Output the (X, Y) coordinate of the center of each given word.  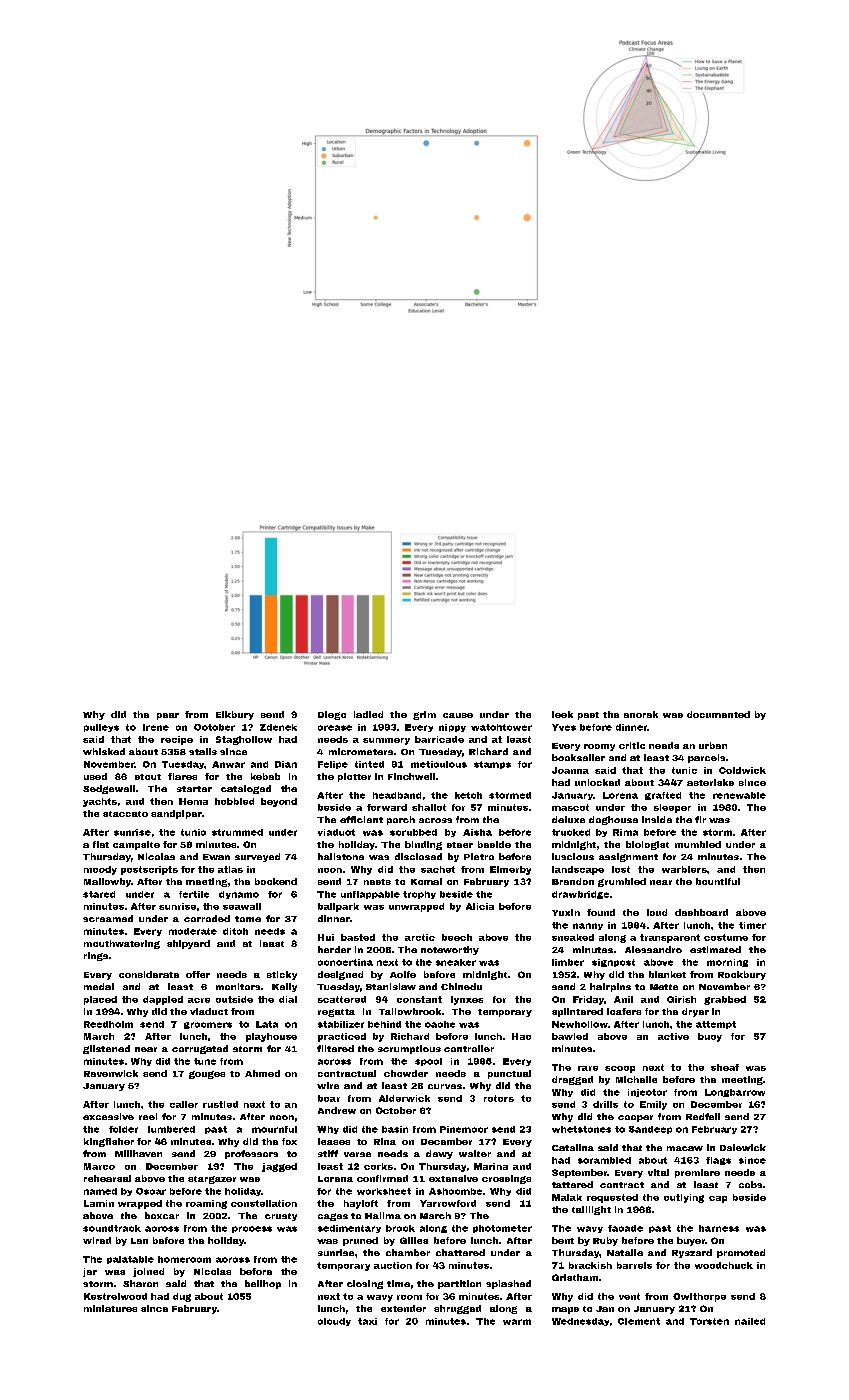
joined (148, 1272)
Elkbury (235, 715)
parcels (706, 758)
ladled (368, 714)
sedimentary (349, 1229)
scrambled (604, 1160)
